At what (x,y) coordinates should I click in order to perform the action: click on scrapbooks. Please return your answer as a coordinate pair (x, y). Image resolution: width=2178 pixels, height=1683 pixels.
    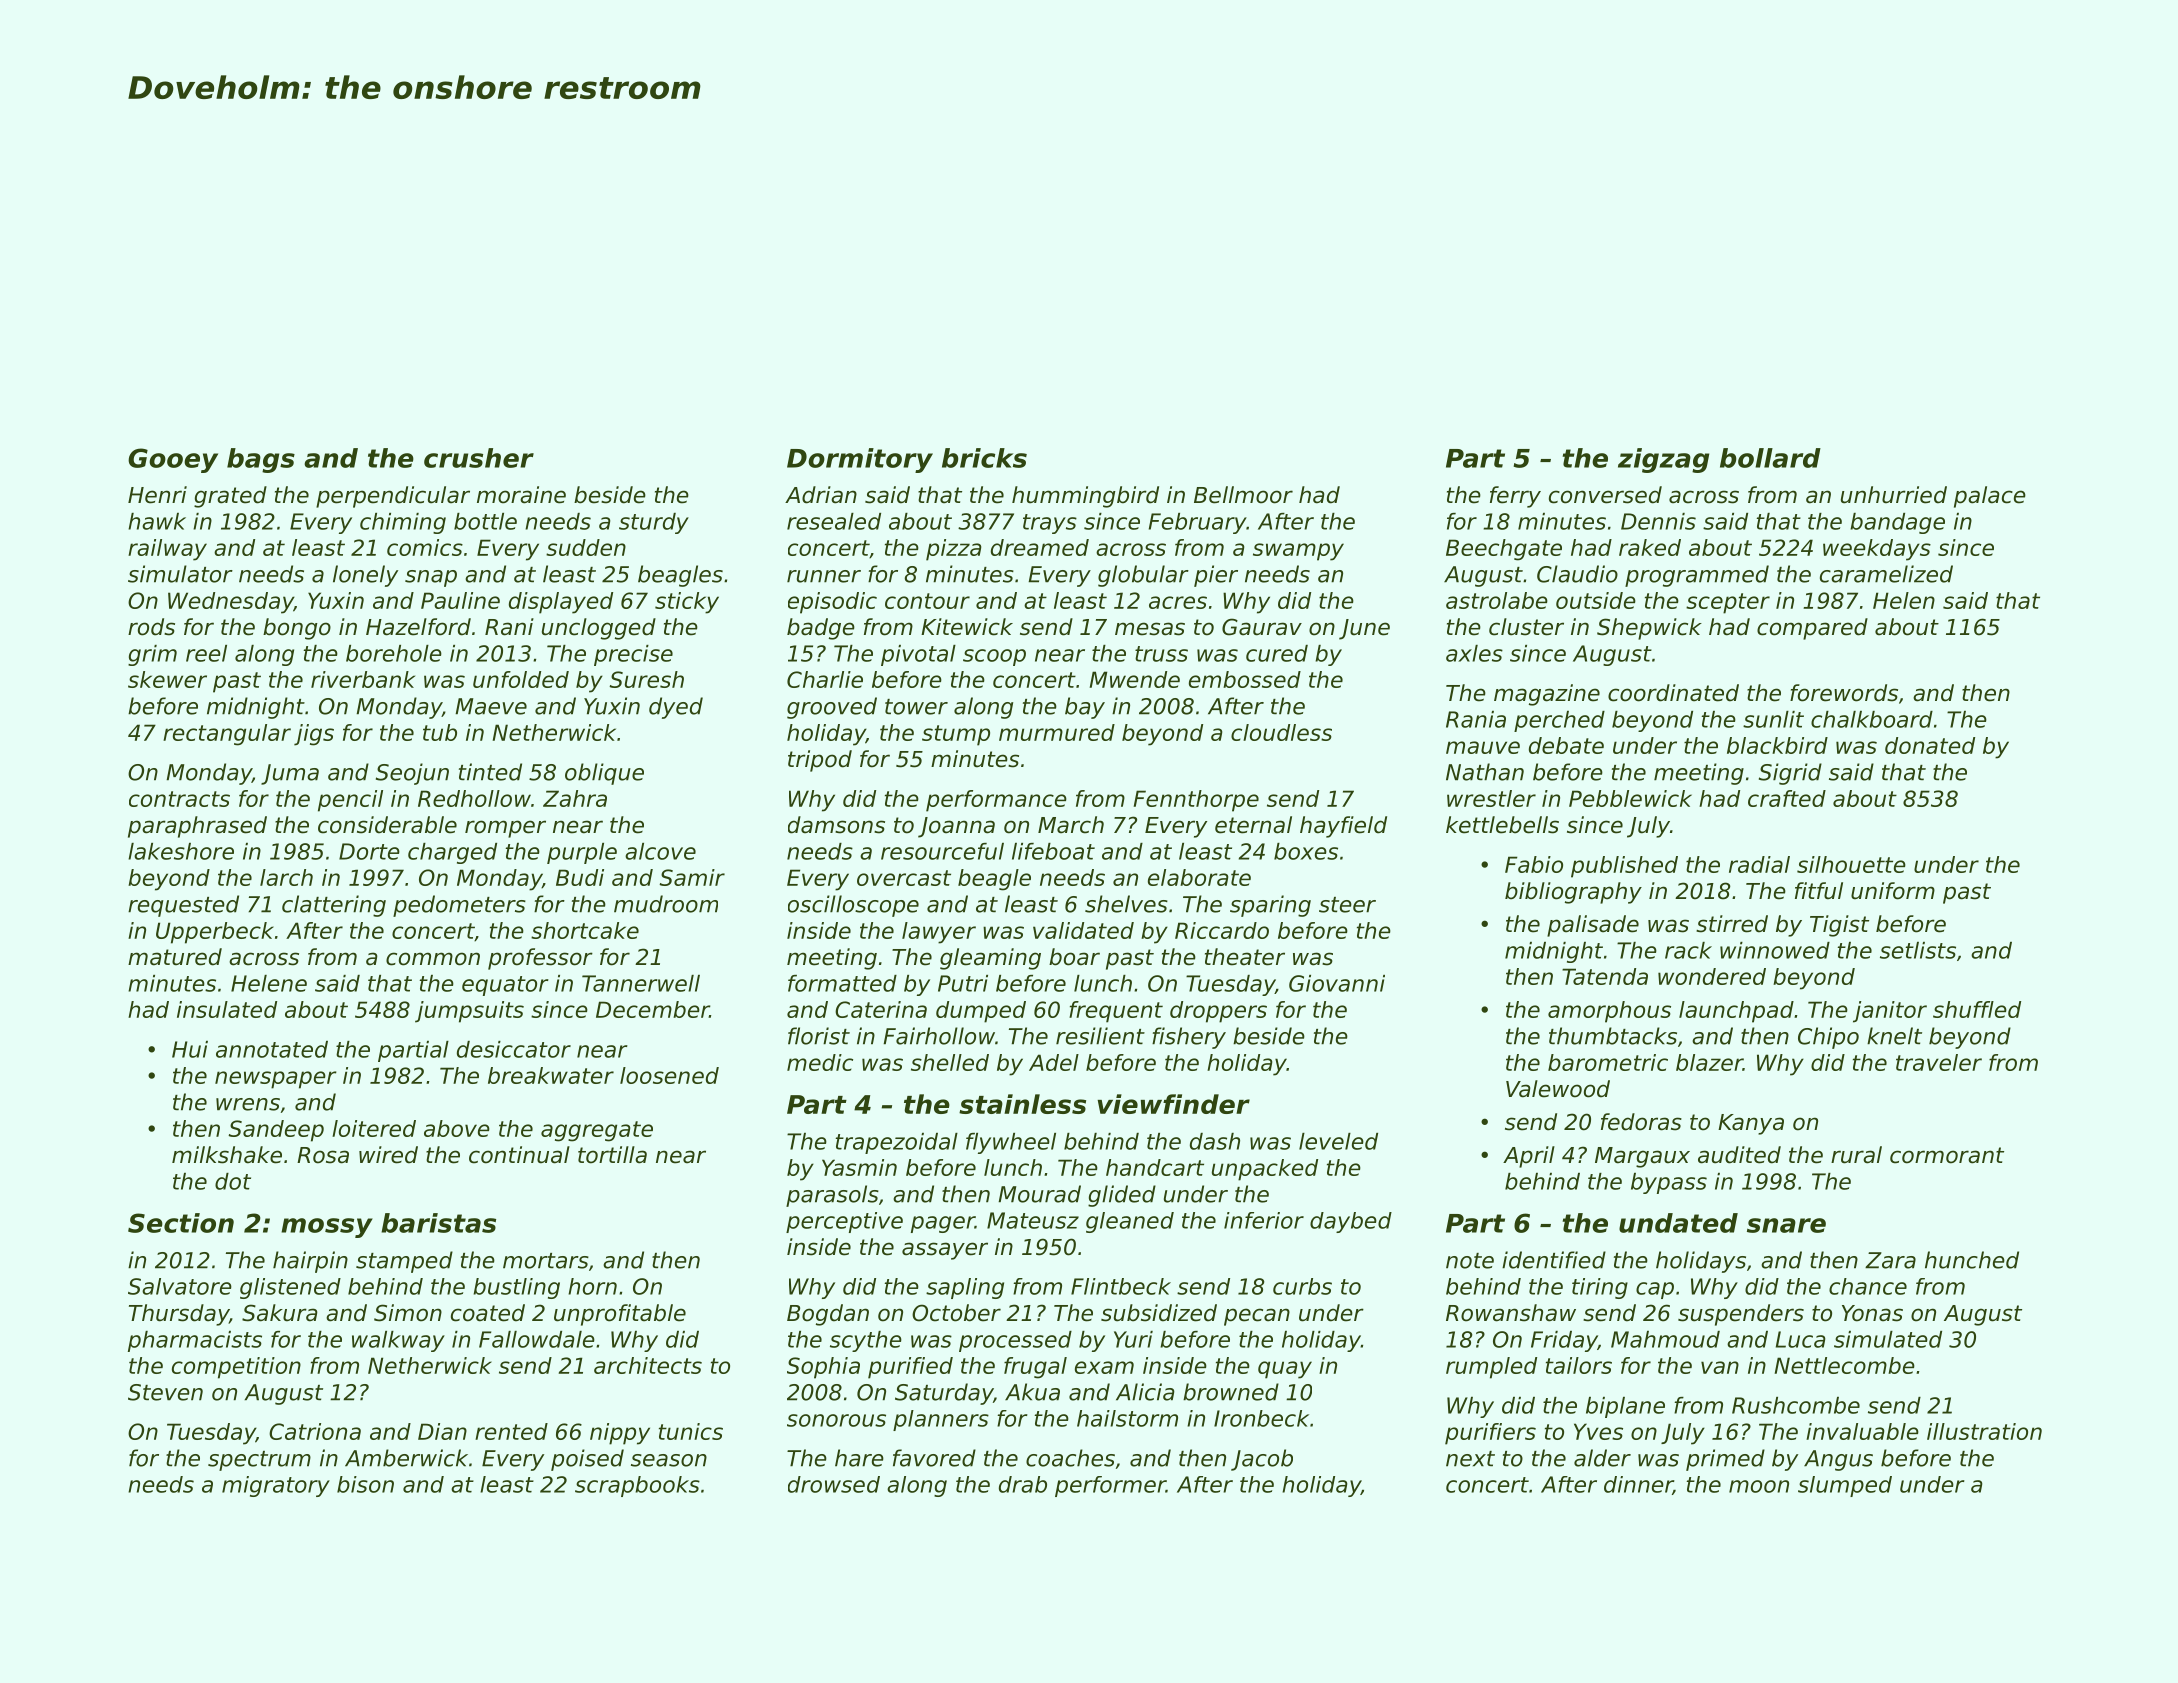
    Looking at the image, I should click on (637, 1486).
